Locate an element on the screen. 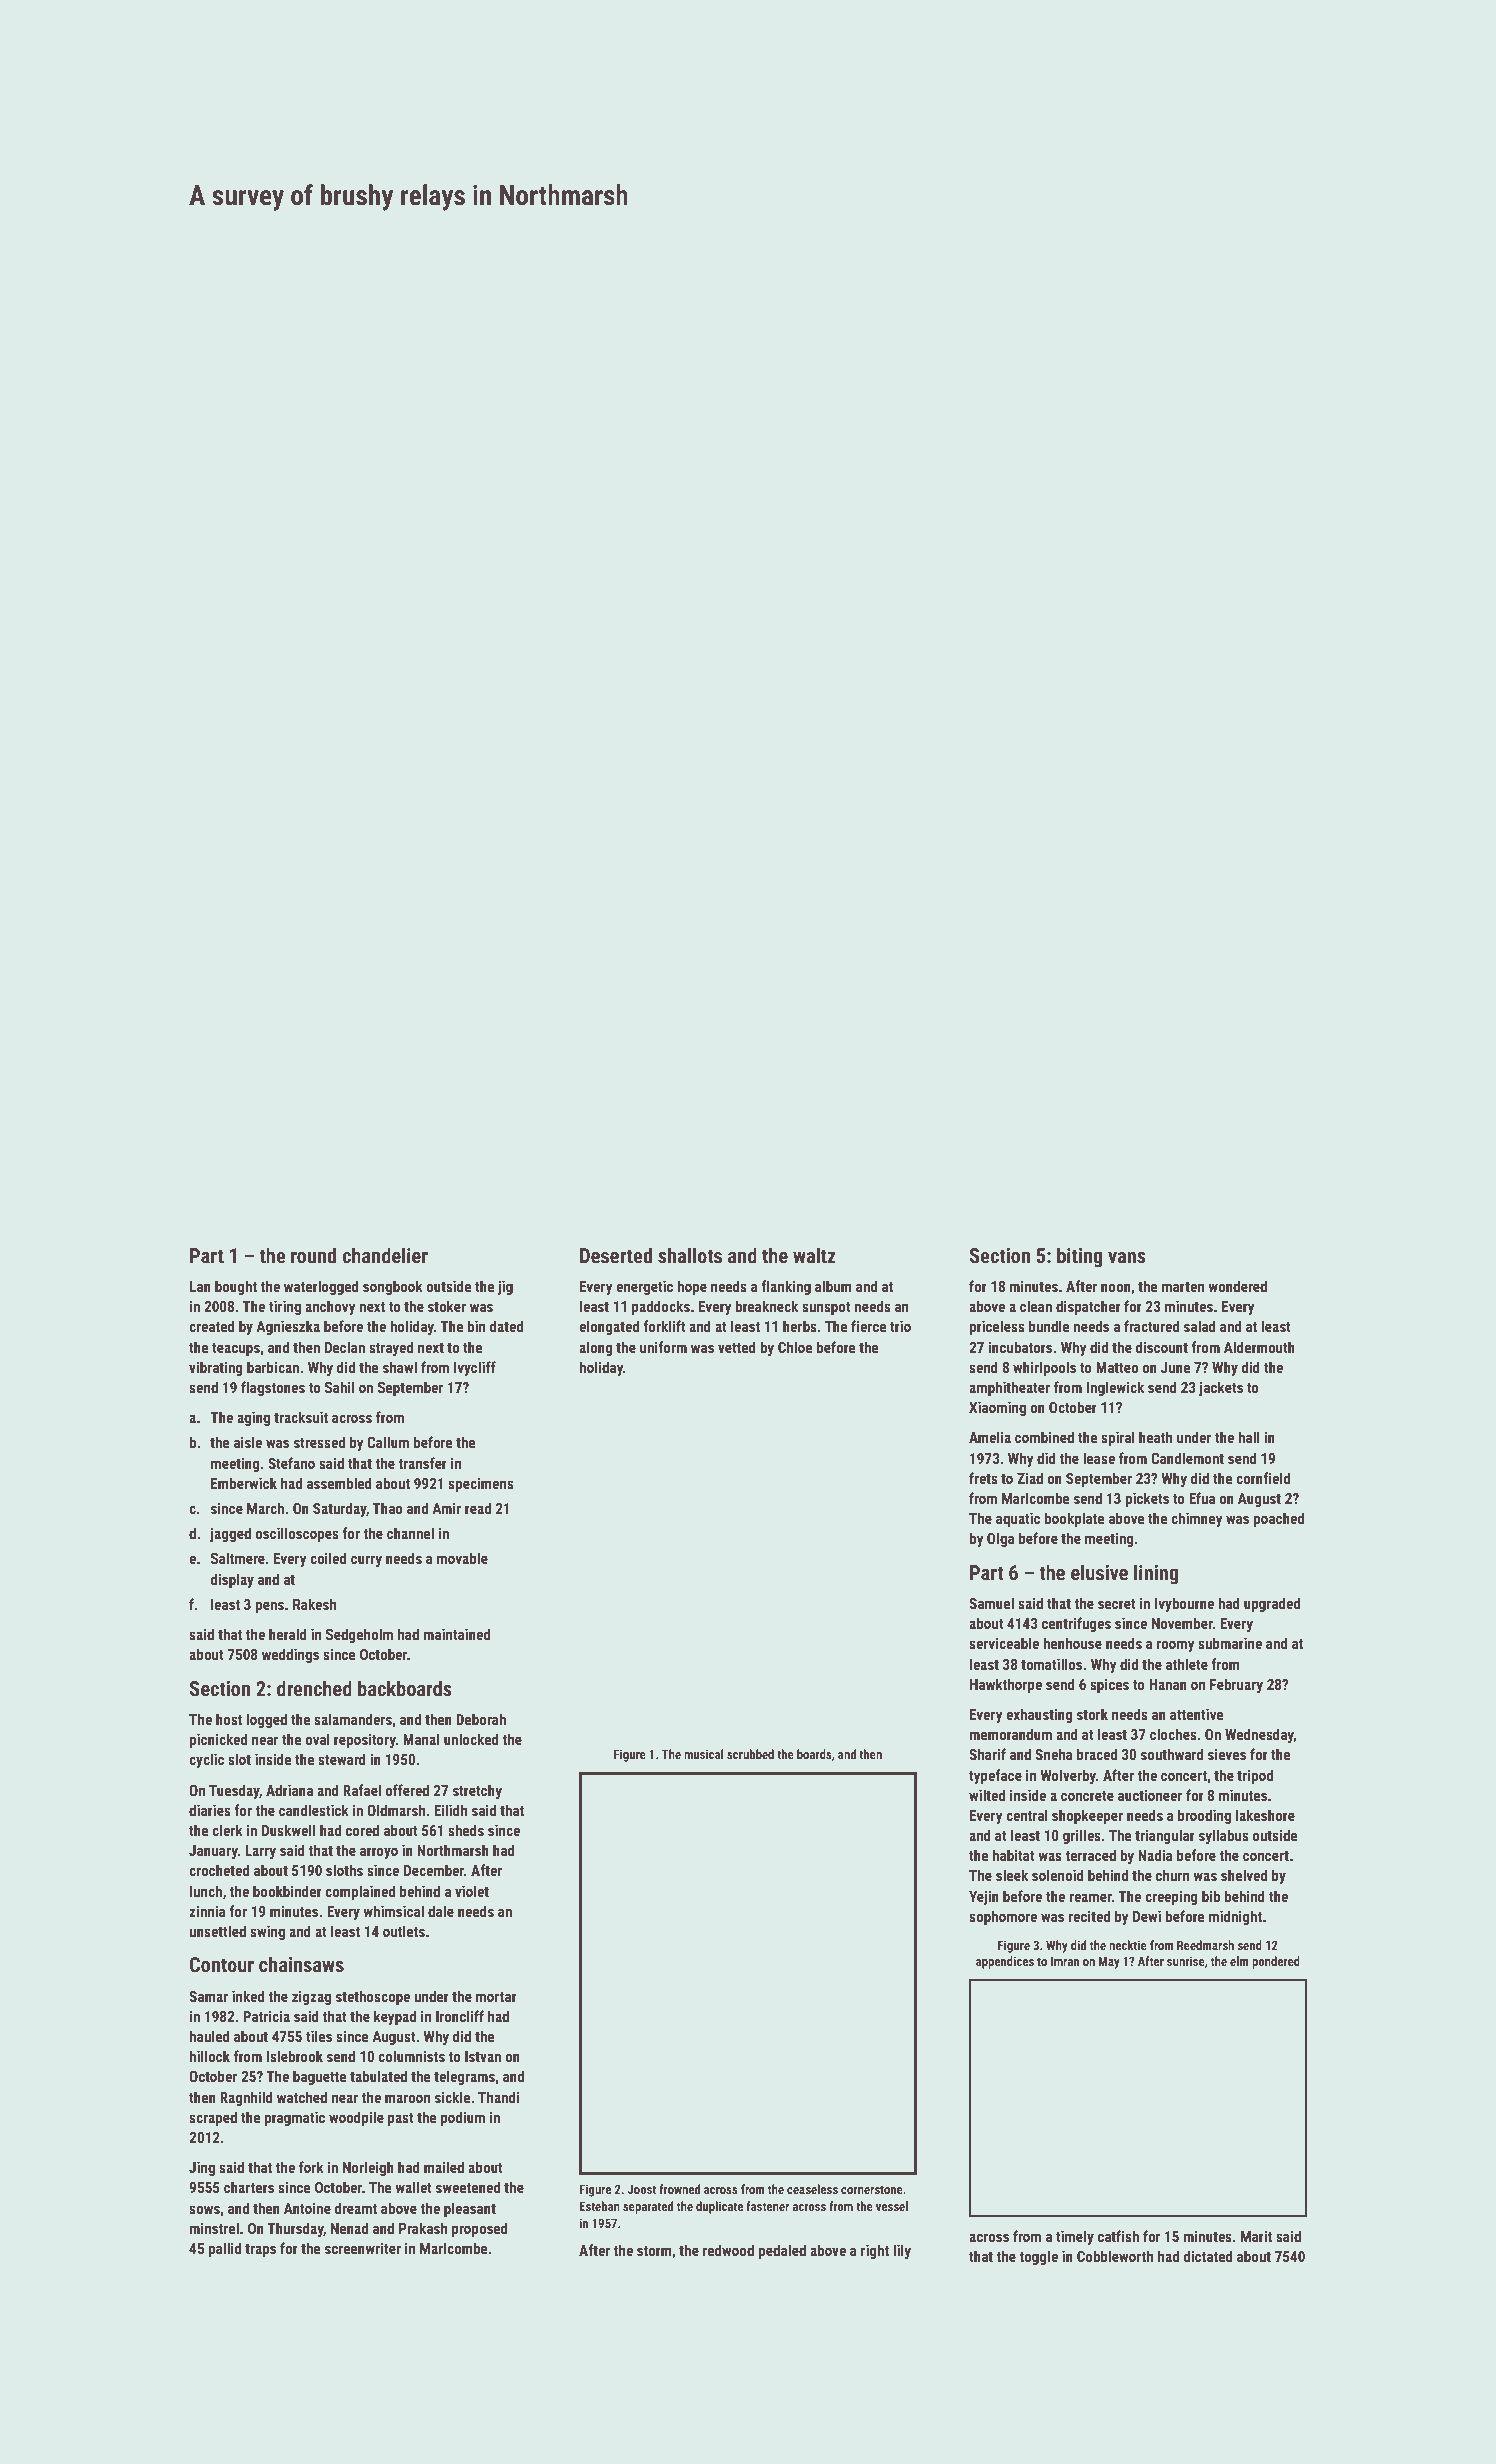 This screenshot has height=2464, width=1496. cornfield is located at coordinates (1263, 1478).
